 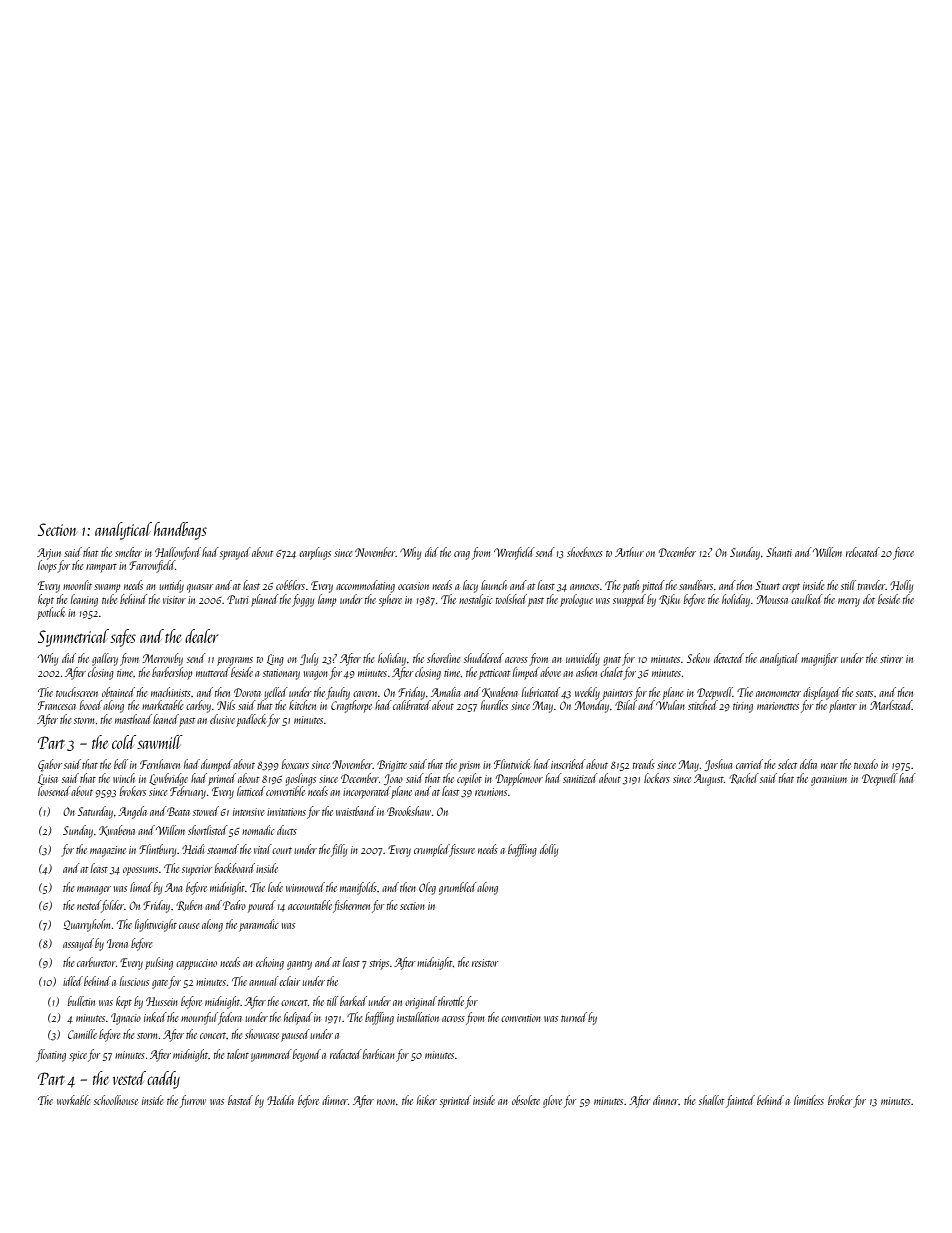 I want to click on annual, so click(x=264, y=981).
